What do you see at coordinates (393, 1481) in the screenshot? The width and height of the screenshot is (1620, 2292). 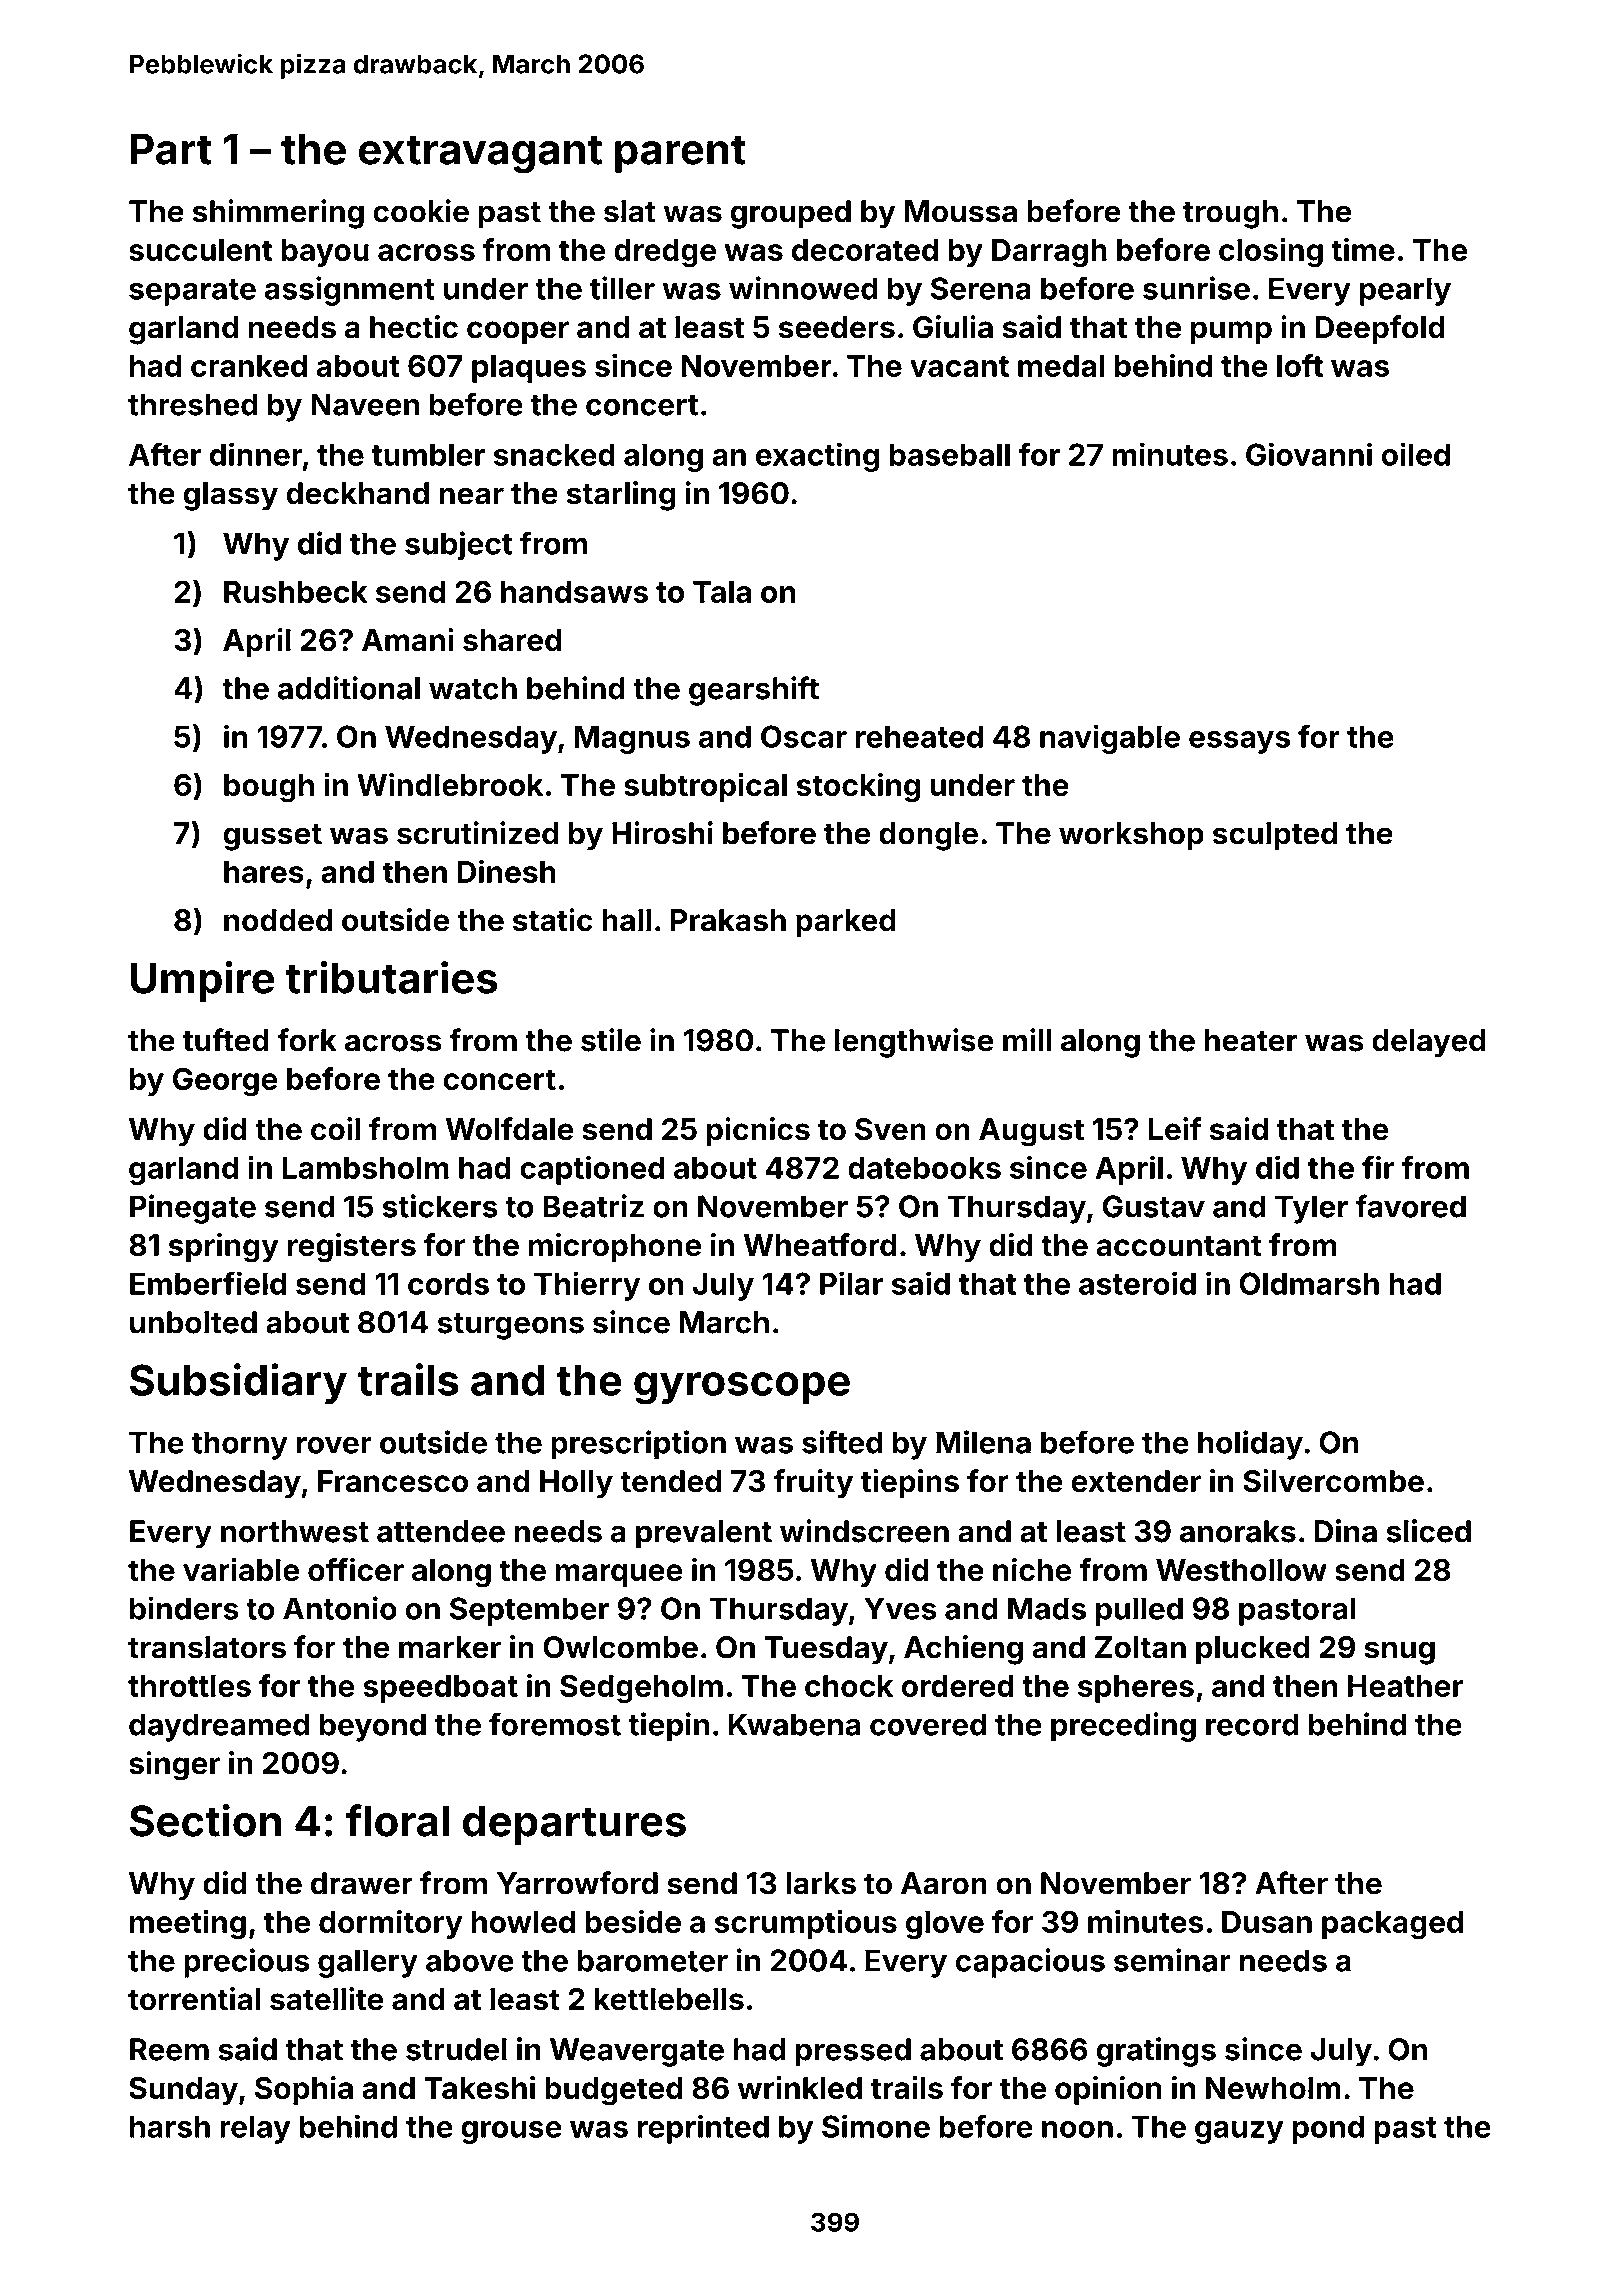 I see `Francesco` at bounding box center [393, 1481].
